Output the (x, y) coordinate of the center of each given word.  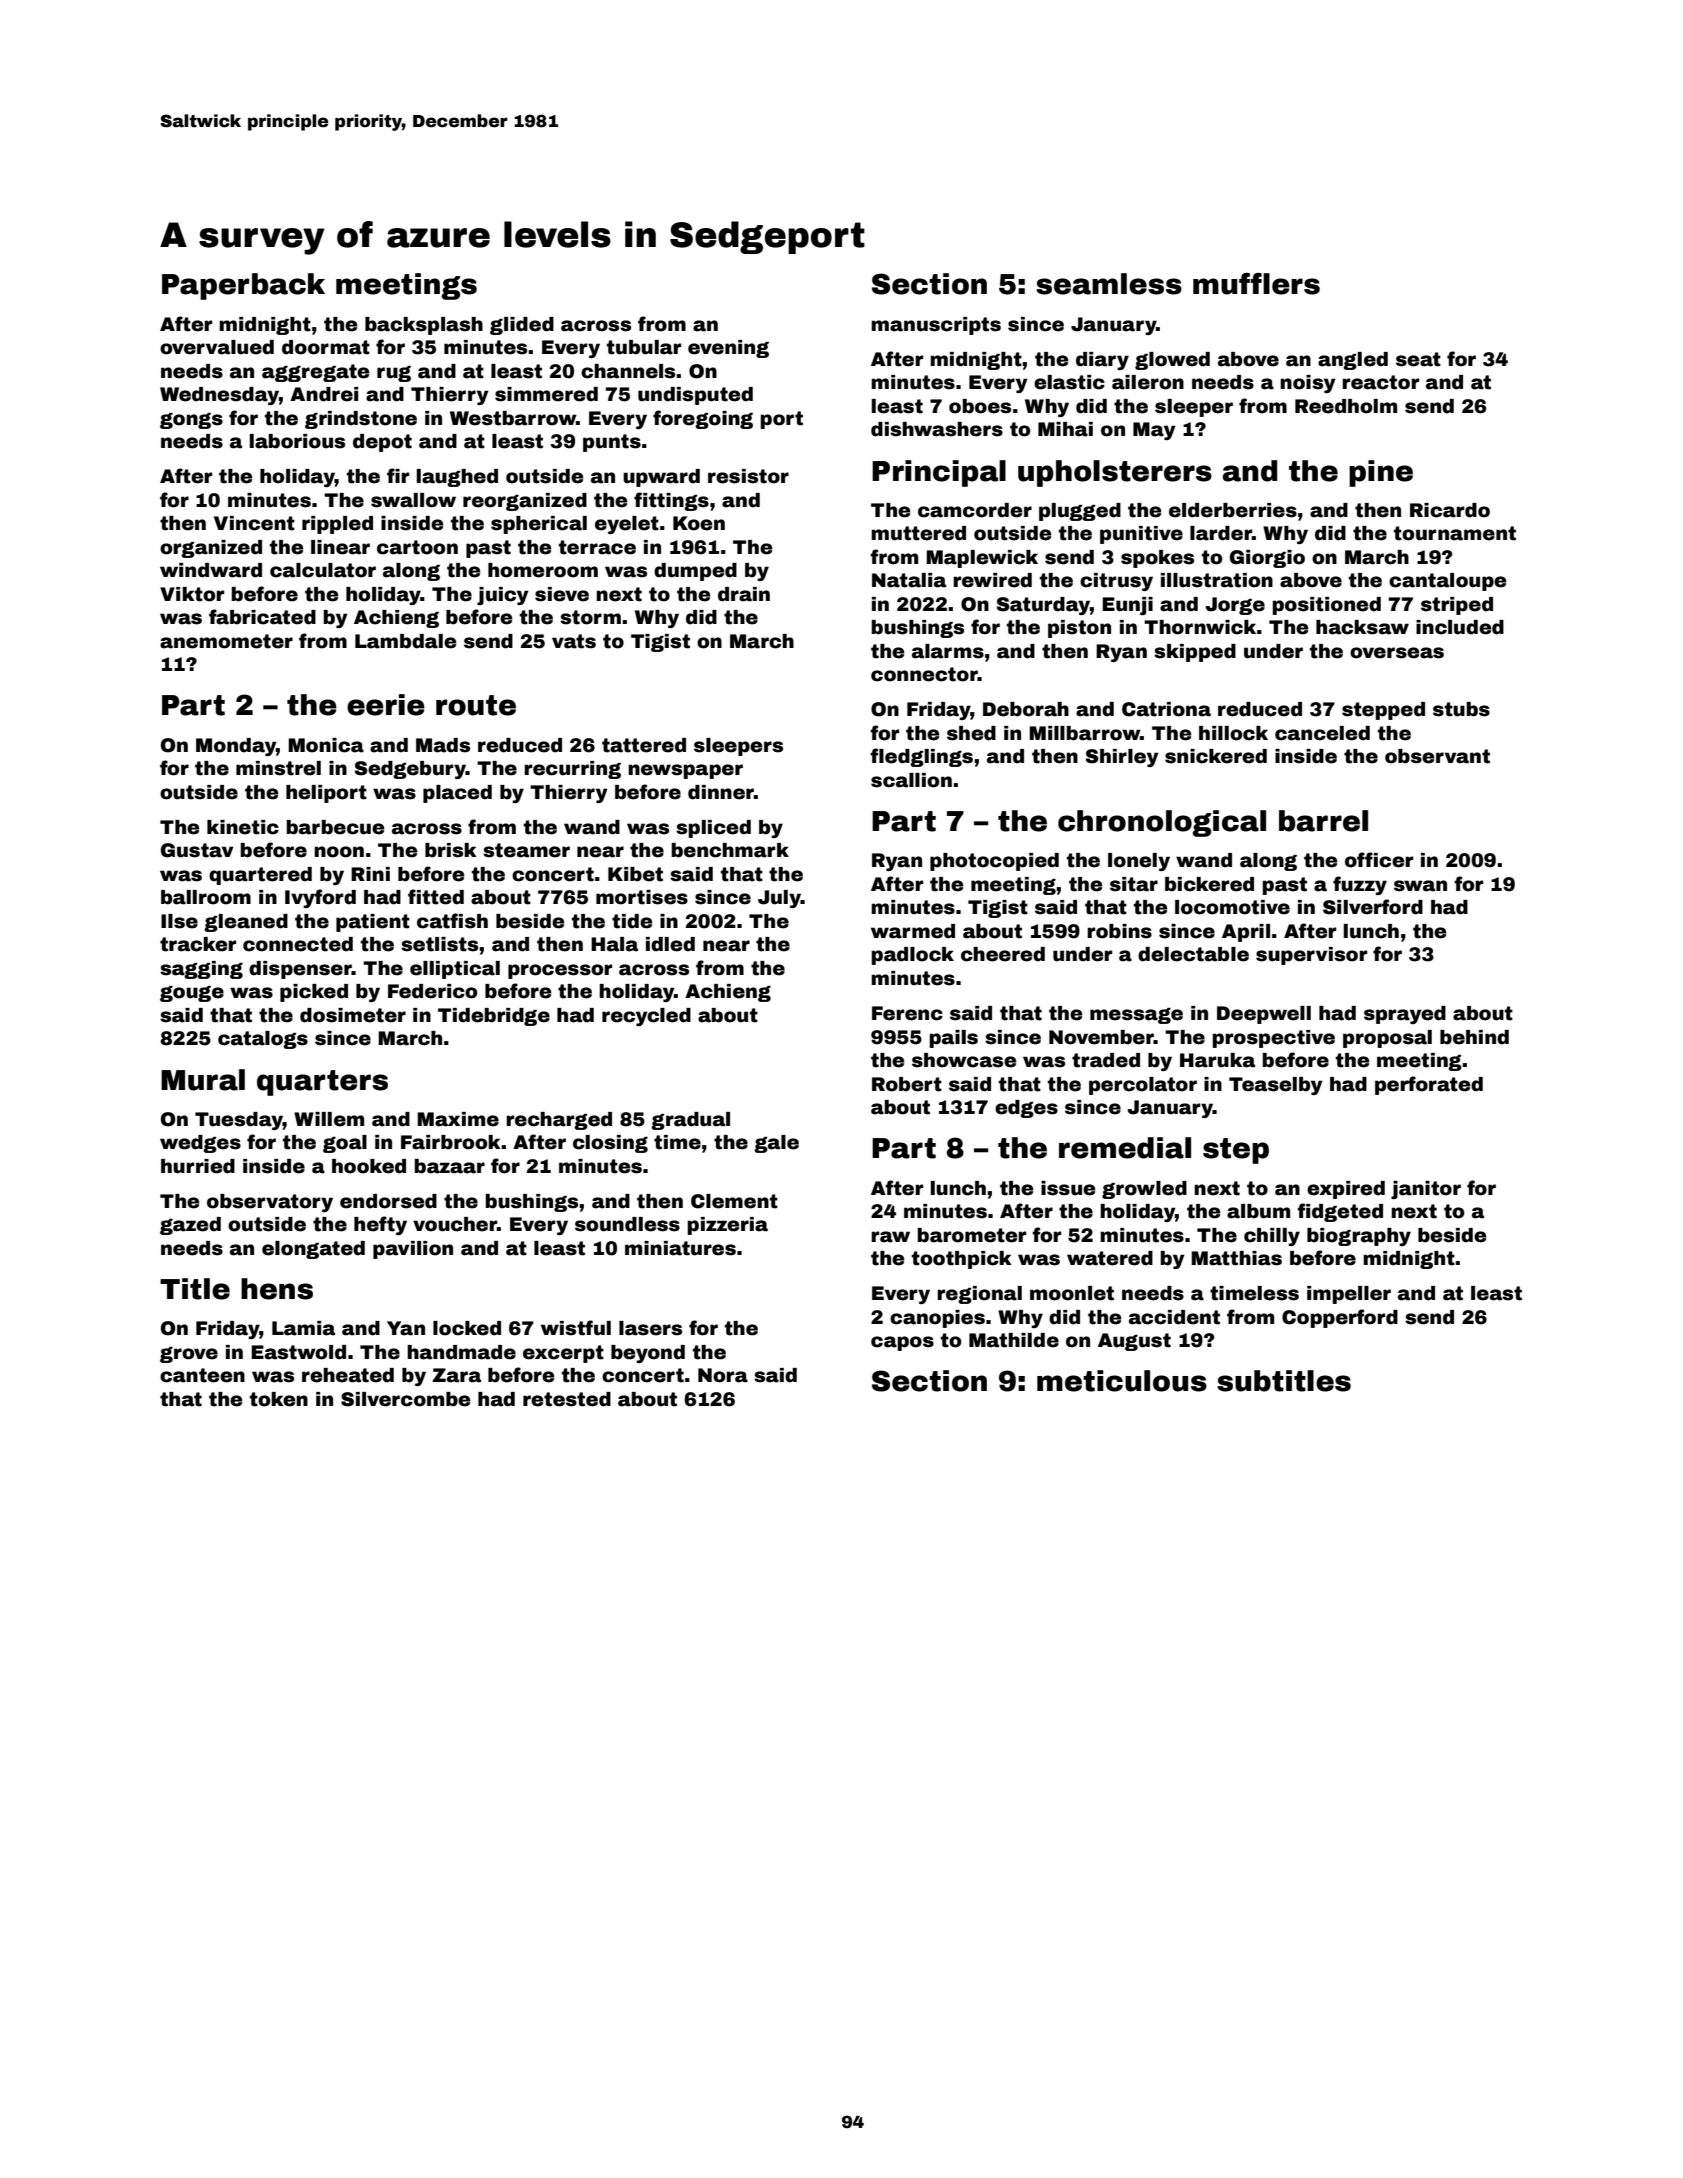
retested (567, 1399)
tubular (644, 347)
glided (522, 326)
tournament (1455, 533)
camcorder (975, 510)
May (1154, 431)
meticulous (1122, 1381)
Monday (236, 747)
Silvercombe (405, 1399)
